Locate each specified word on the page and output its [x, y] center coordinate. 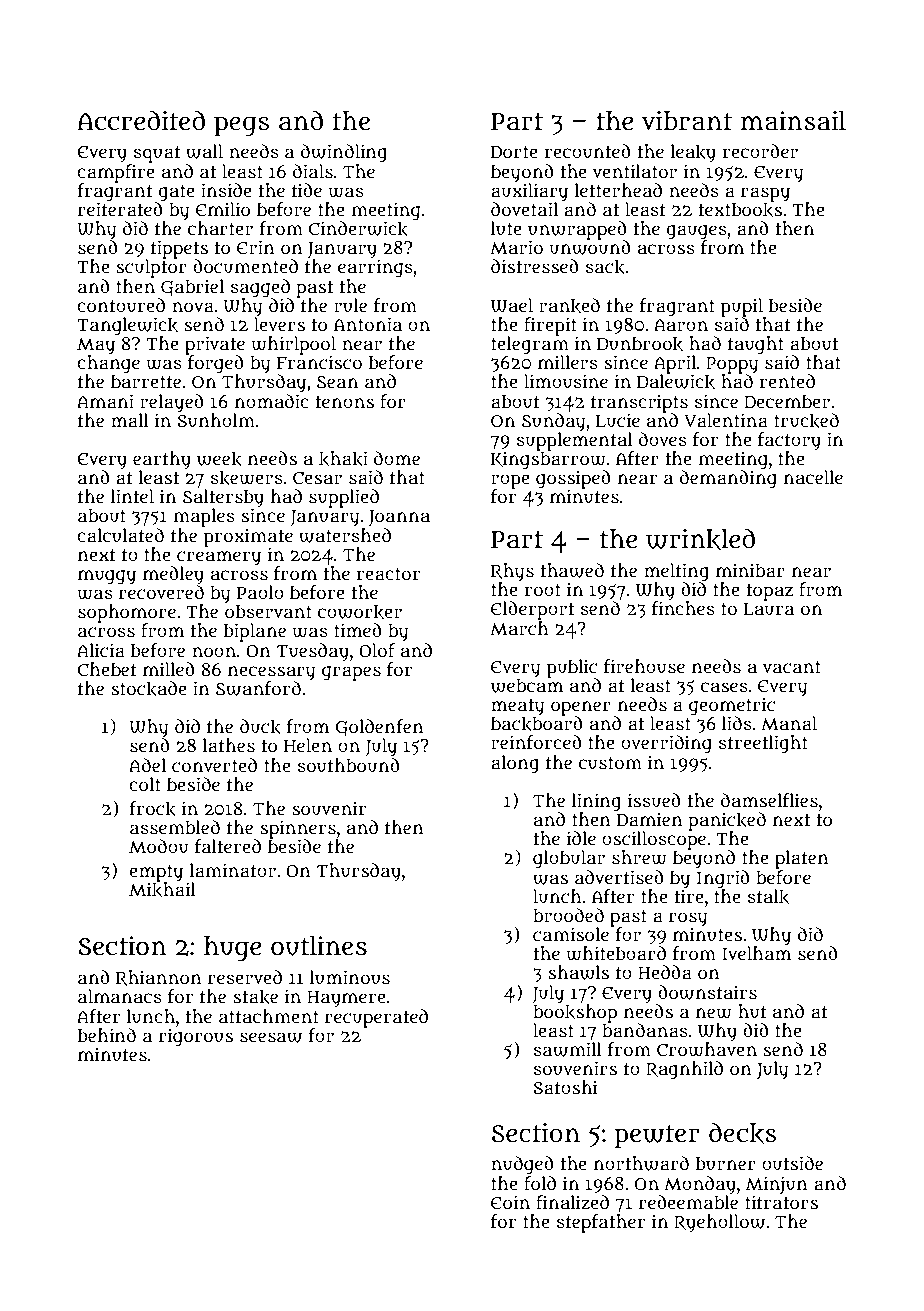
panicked [727, 821]
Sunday [554, 422]
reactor [388, 574]
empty [156, 873]
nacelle [813, 477]
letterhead [618, 190]
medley [173, 575]
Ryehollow [719, 1223]
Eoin [510, 1202]
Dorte [514, 152]
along [515, 764]
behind [107, 1035]
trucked [806, 421]
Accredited [141, 120]
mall [130, 420]
